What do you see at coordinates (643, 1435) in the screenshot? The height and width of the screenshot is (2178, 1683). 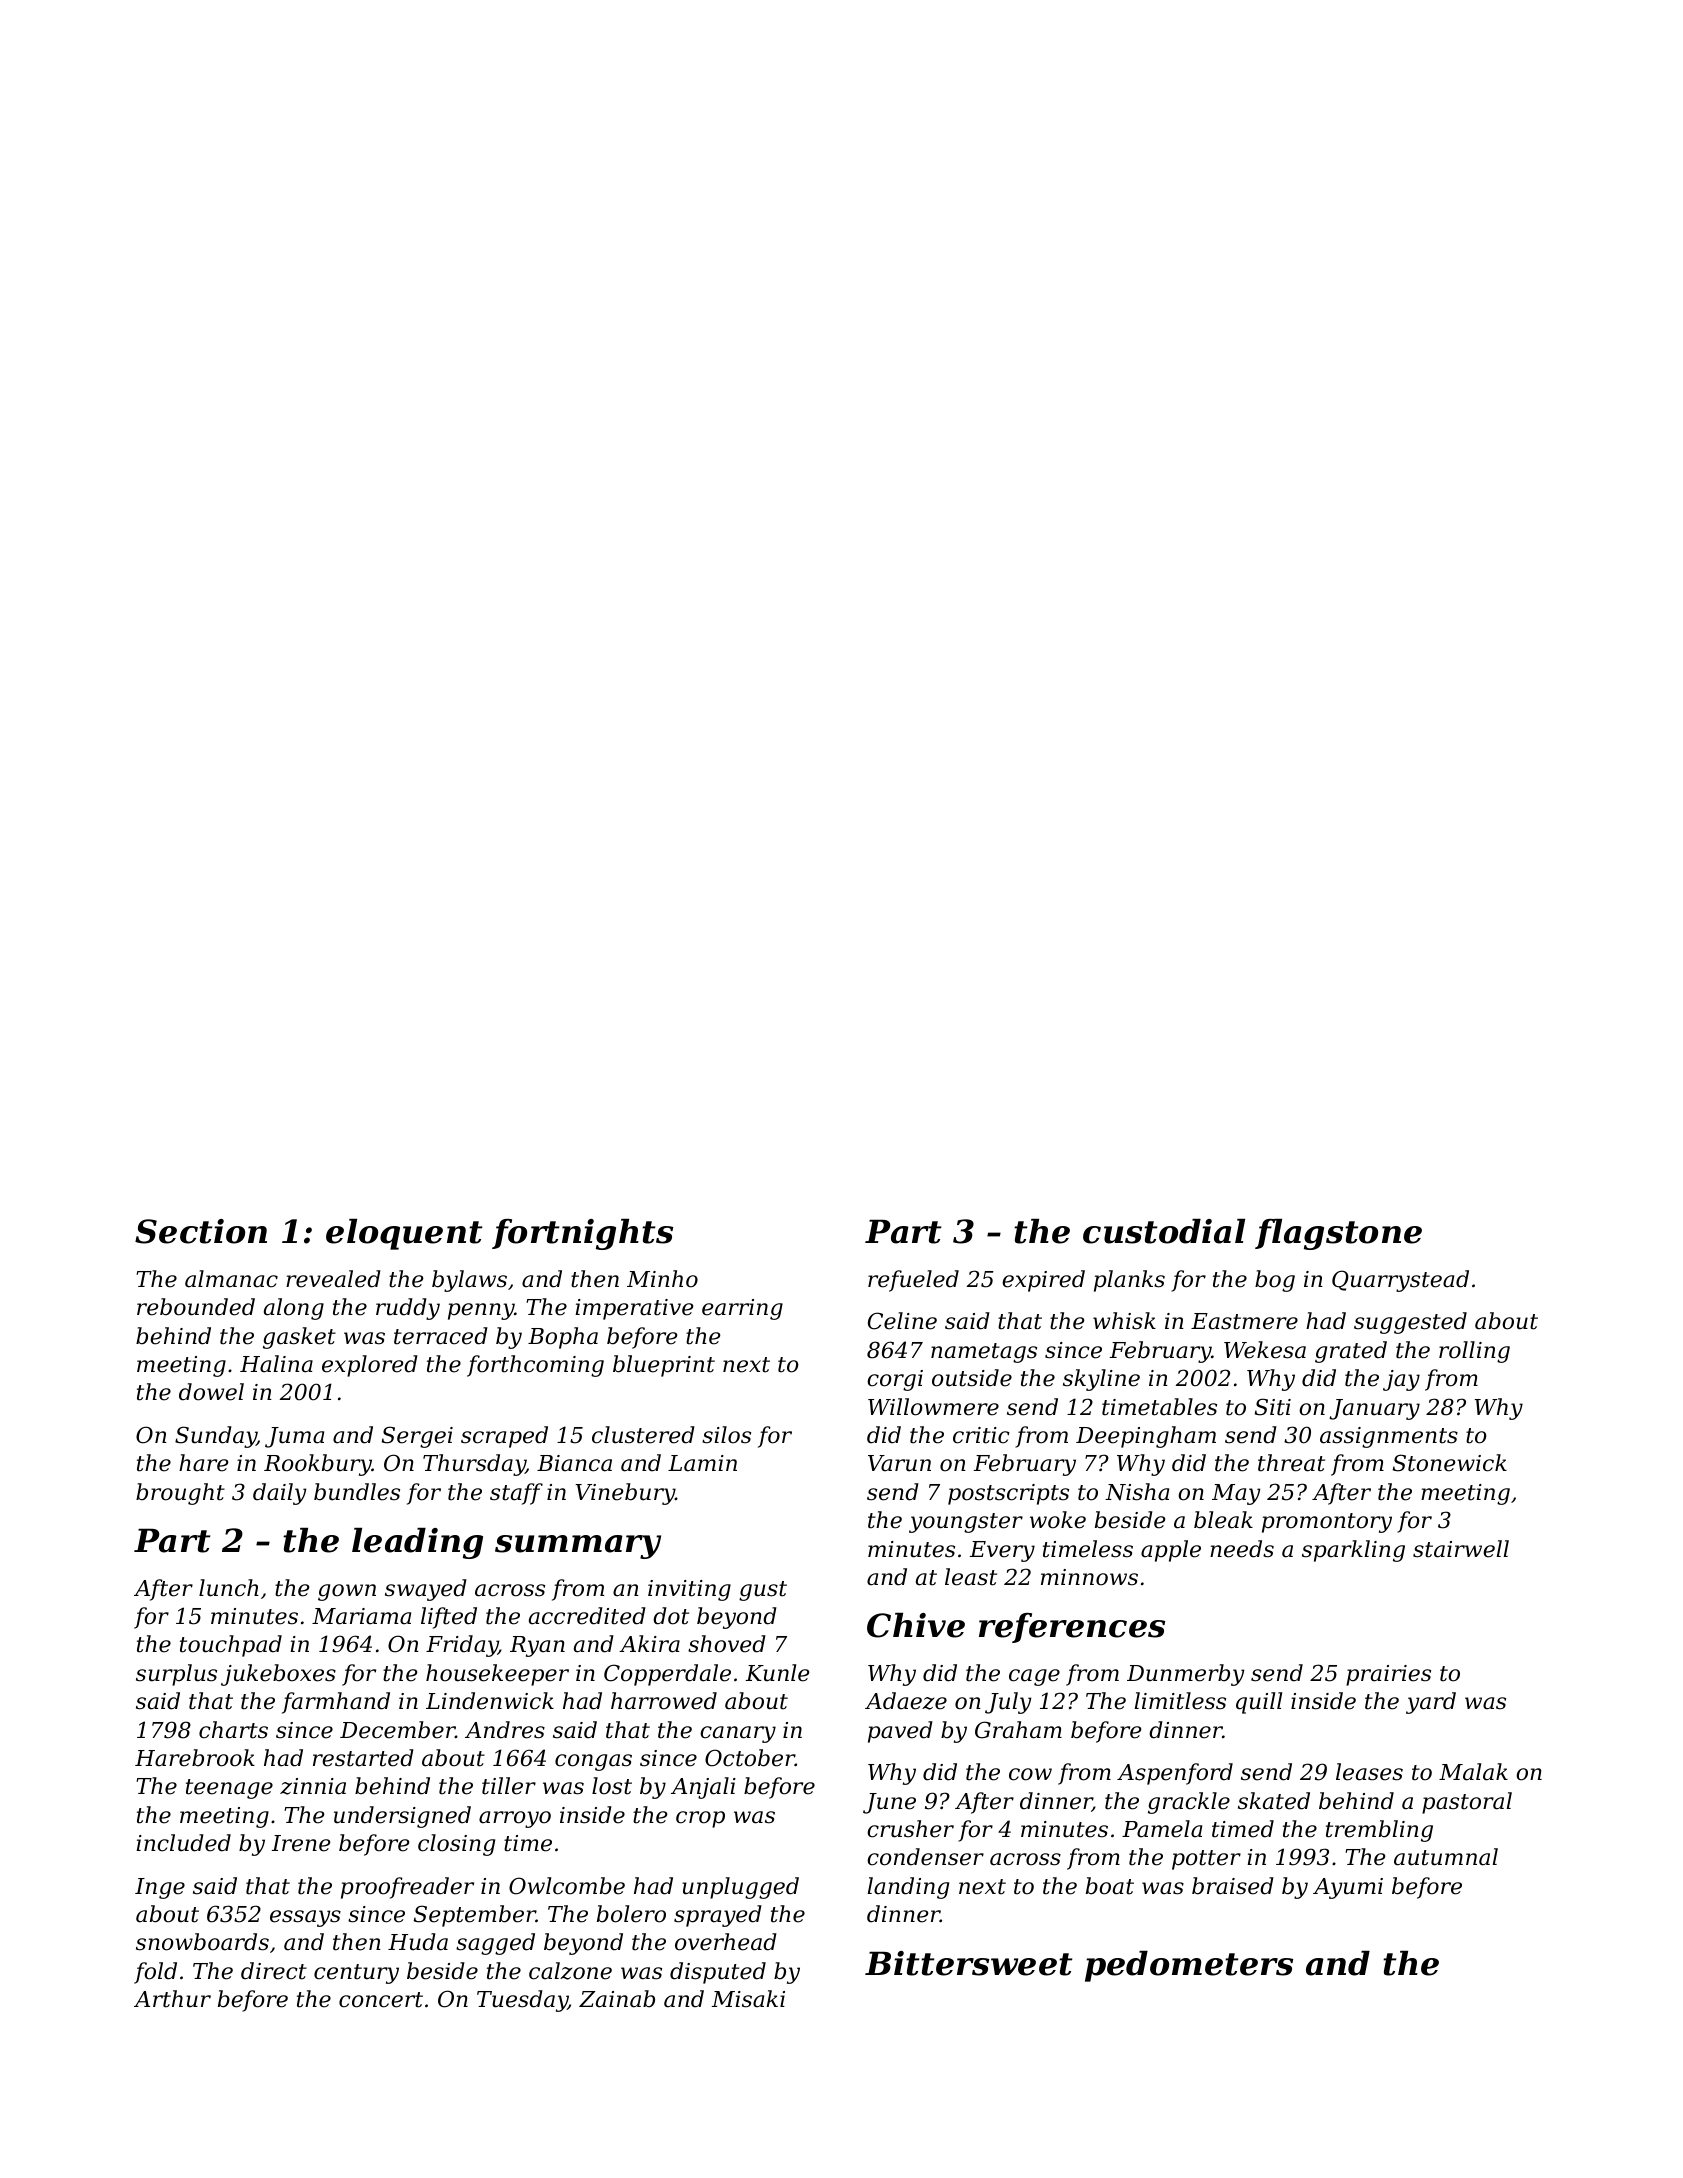 I see `clustered` at bounding box center [643, 1435].
